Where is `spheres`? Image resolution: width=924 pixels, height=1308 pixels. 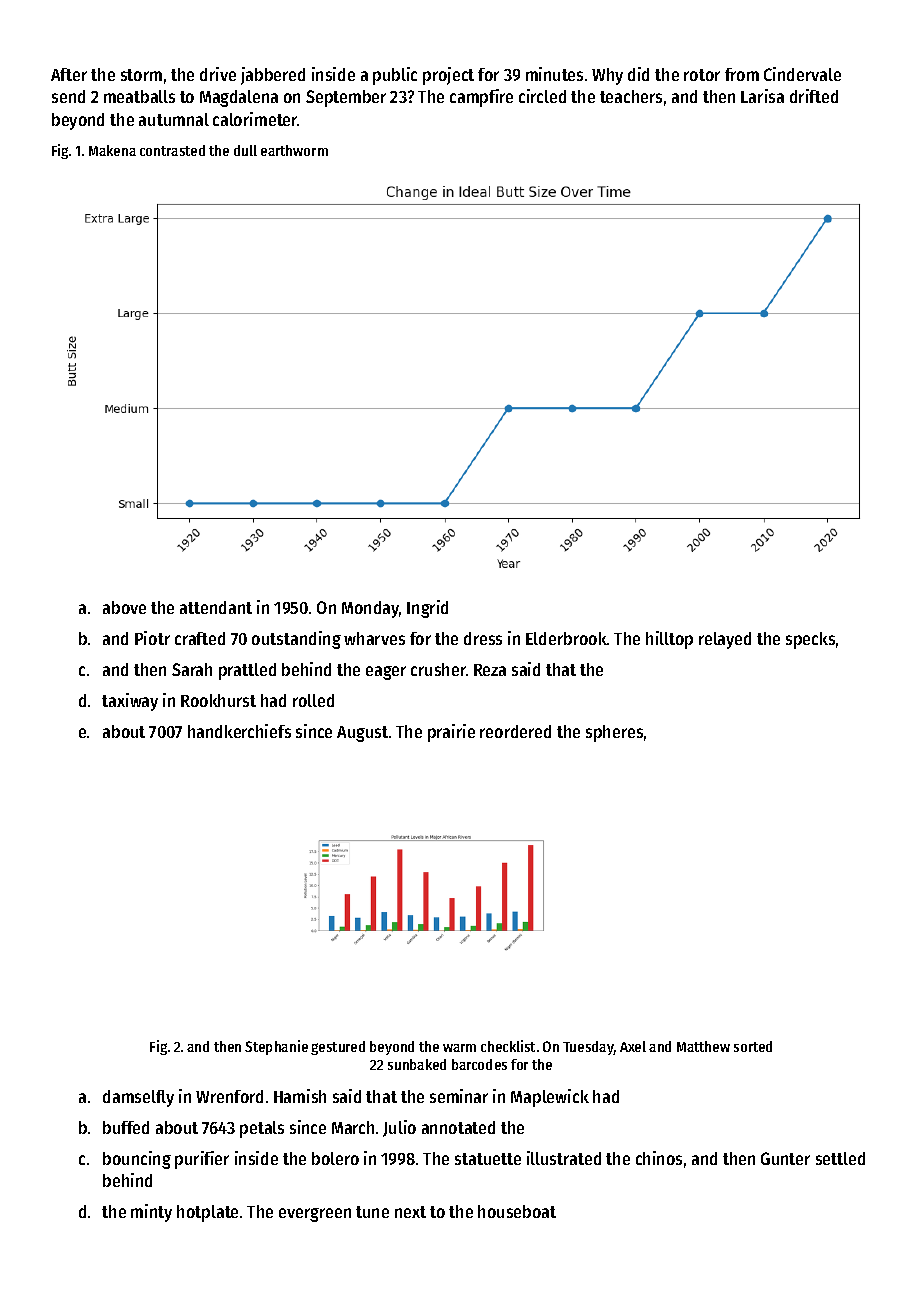
spheres is located at coordinates (614, 733).
